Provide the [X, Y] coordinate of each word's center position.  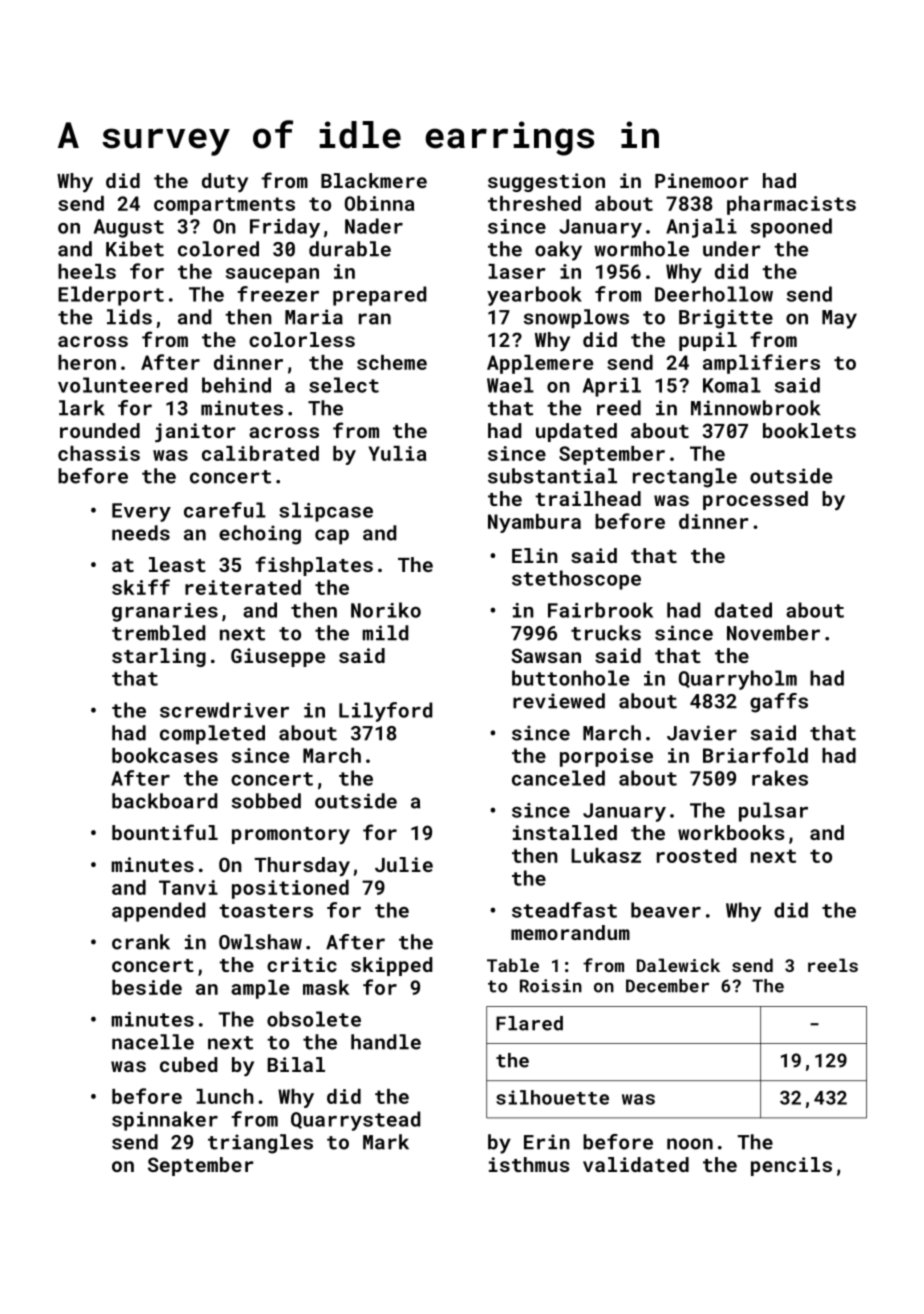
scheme [392, 362]
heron [87, 362]
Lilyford [385, 712]
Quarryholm [738, 680]
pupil [708, 341]
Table [513, 965]
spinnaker [165, 1121]
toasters [266, 911]
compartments [224, 206]
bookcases [165, 755]
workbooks [731, 832]
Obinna [380, 203]
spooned [791, 228]
